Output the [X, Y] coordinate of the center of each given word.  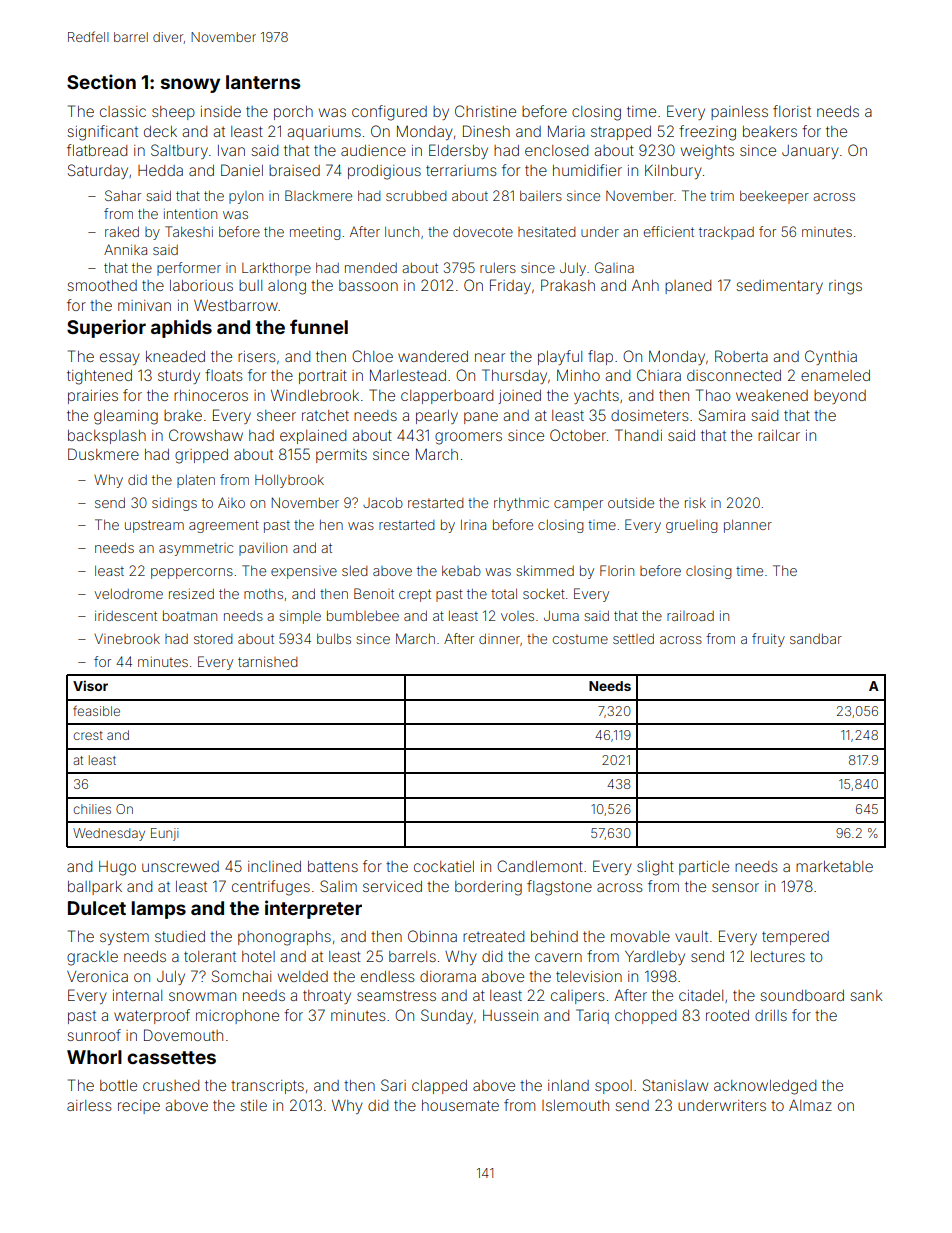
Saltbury [179, 151]
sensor [735, 887]
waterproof [152, 1016]
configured [389, 113]
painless [739, 113]
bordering [488, 888]
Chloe [372, 356]
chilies [92, 809]
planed [688, 287]
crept [415, 595]
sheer [276, 415]
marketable [834, 866]
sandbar [816, 639]
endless [388, 976]
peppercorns [192, 573]
